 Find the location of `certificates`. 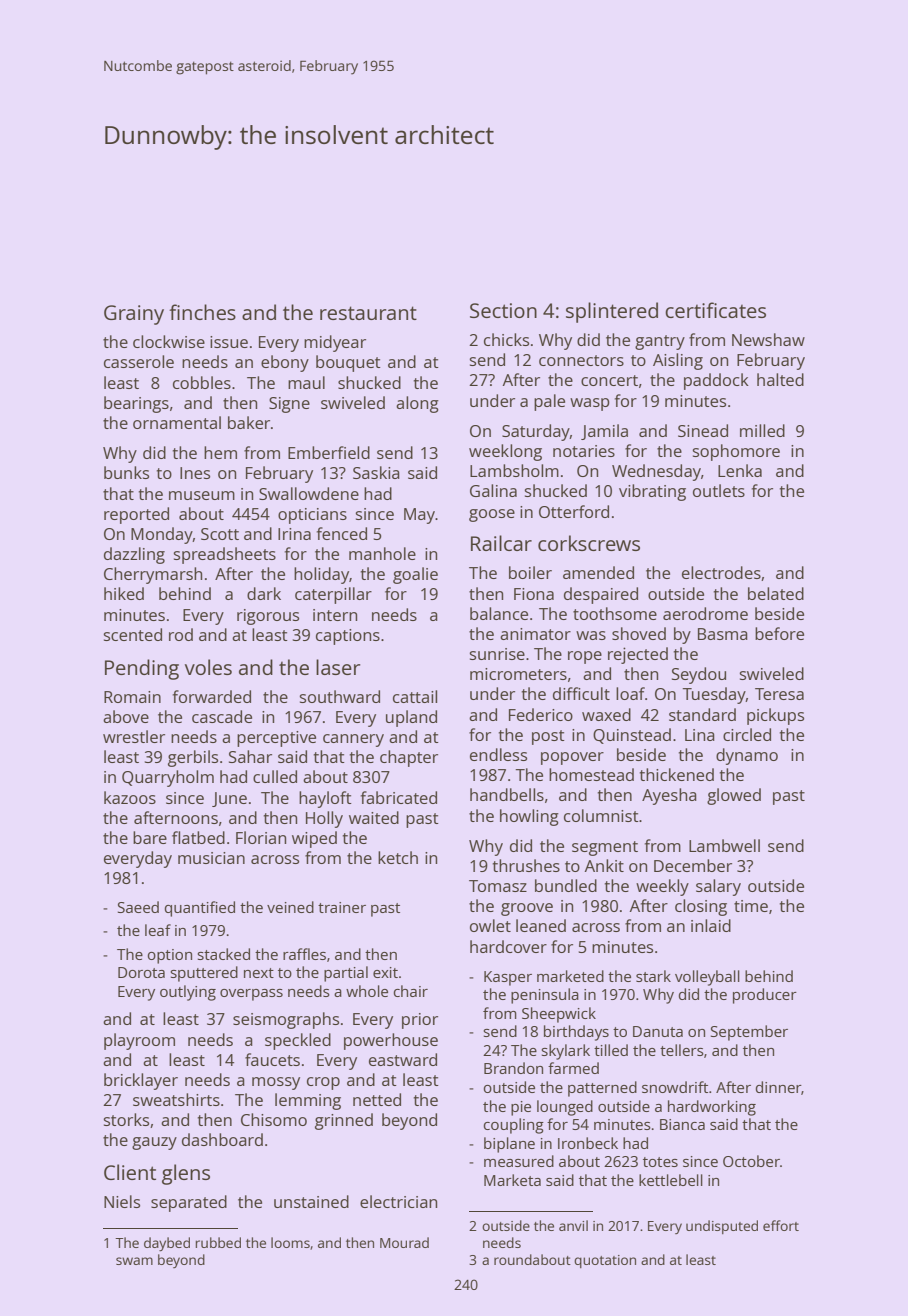

certificates is located at coordinates (715, 310).
